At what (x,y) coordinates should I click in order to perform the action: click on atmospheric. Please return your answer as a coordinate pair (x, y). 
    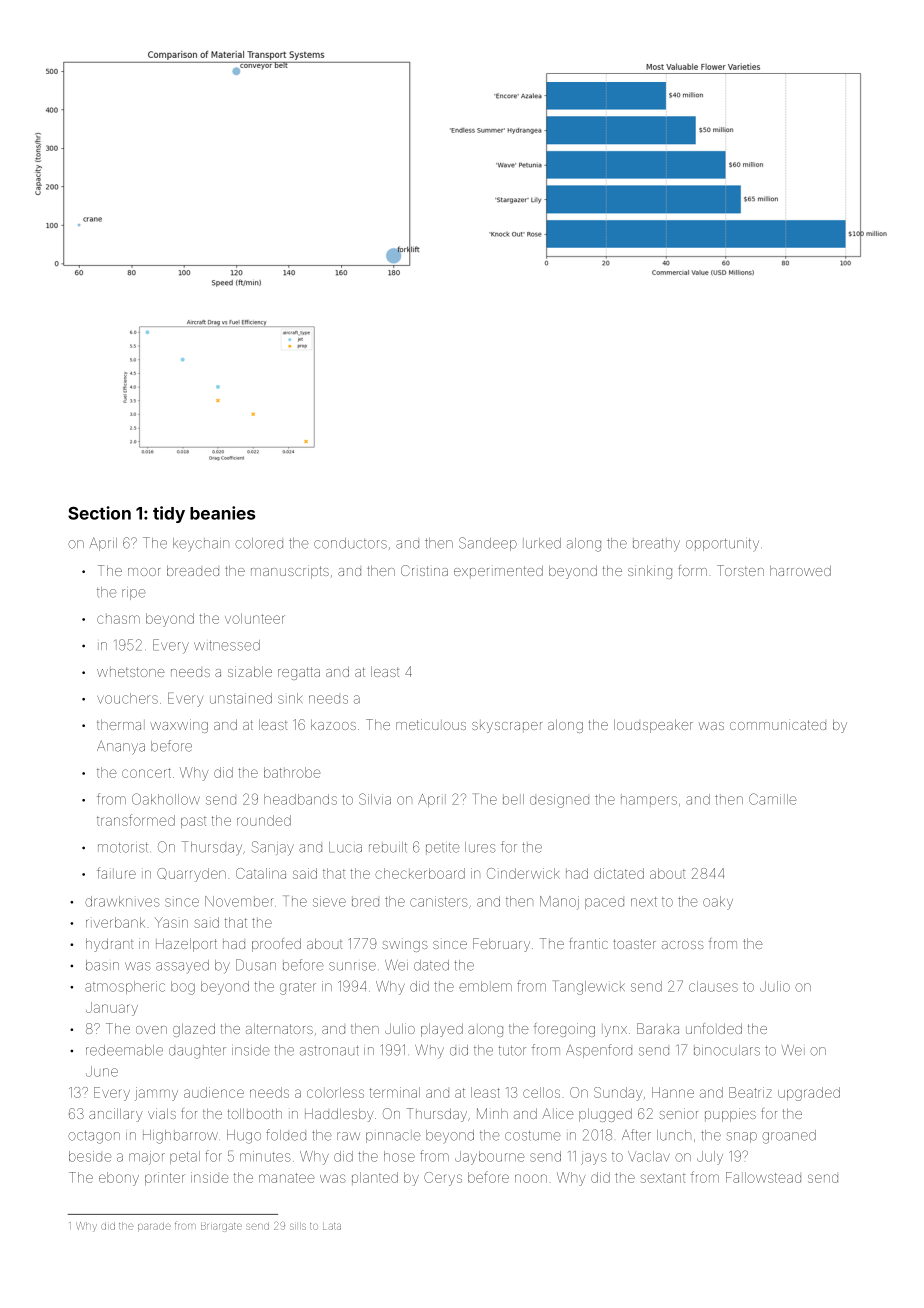
    Looking at the image, I should click on (125, 987).
